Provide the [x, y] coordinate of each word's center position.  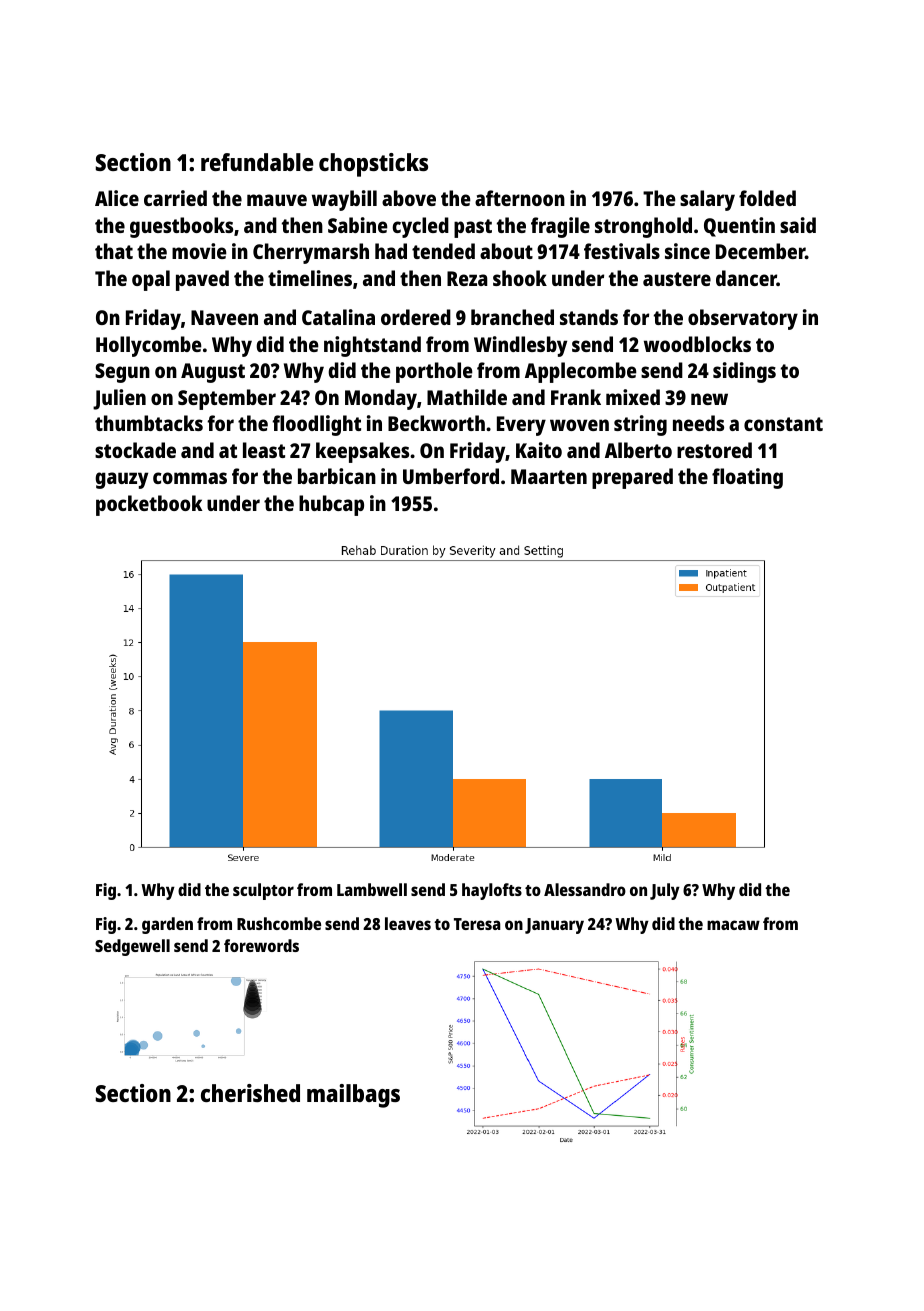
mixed [633, 397]
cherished [250, 1093]
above [409, 198]
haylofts [492, 891]
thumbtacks [149, 423]
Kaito [539, 450]
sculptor [263, 891]
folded [767, 198]
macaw [733, 925]
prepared [632, 478]
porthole [434, 372]
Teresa [477, 924]
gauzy [121, 480]
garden [167, 925]
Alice [117, 198]
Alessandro [585, 889]
